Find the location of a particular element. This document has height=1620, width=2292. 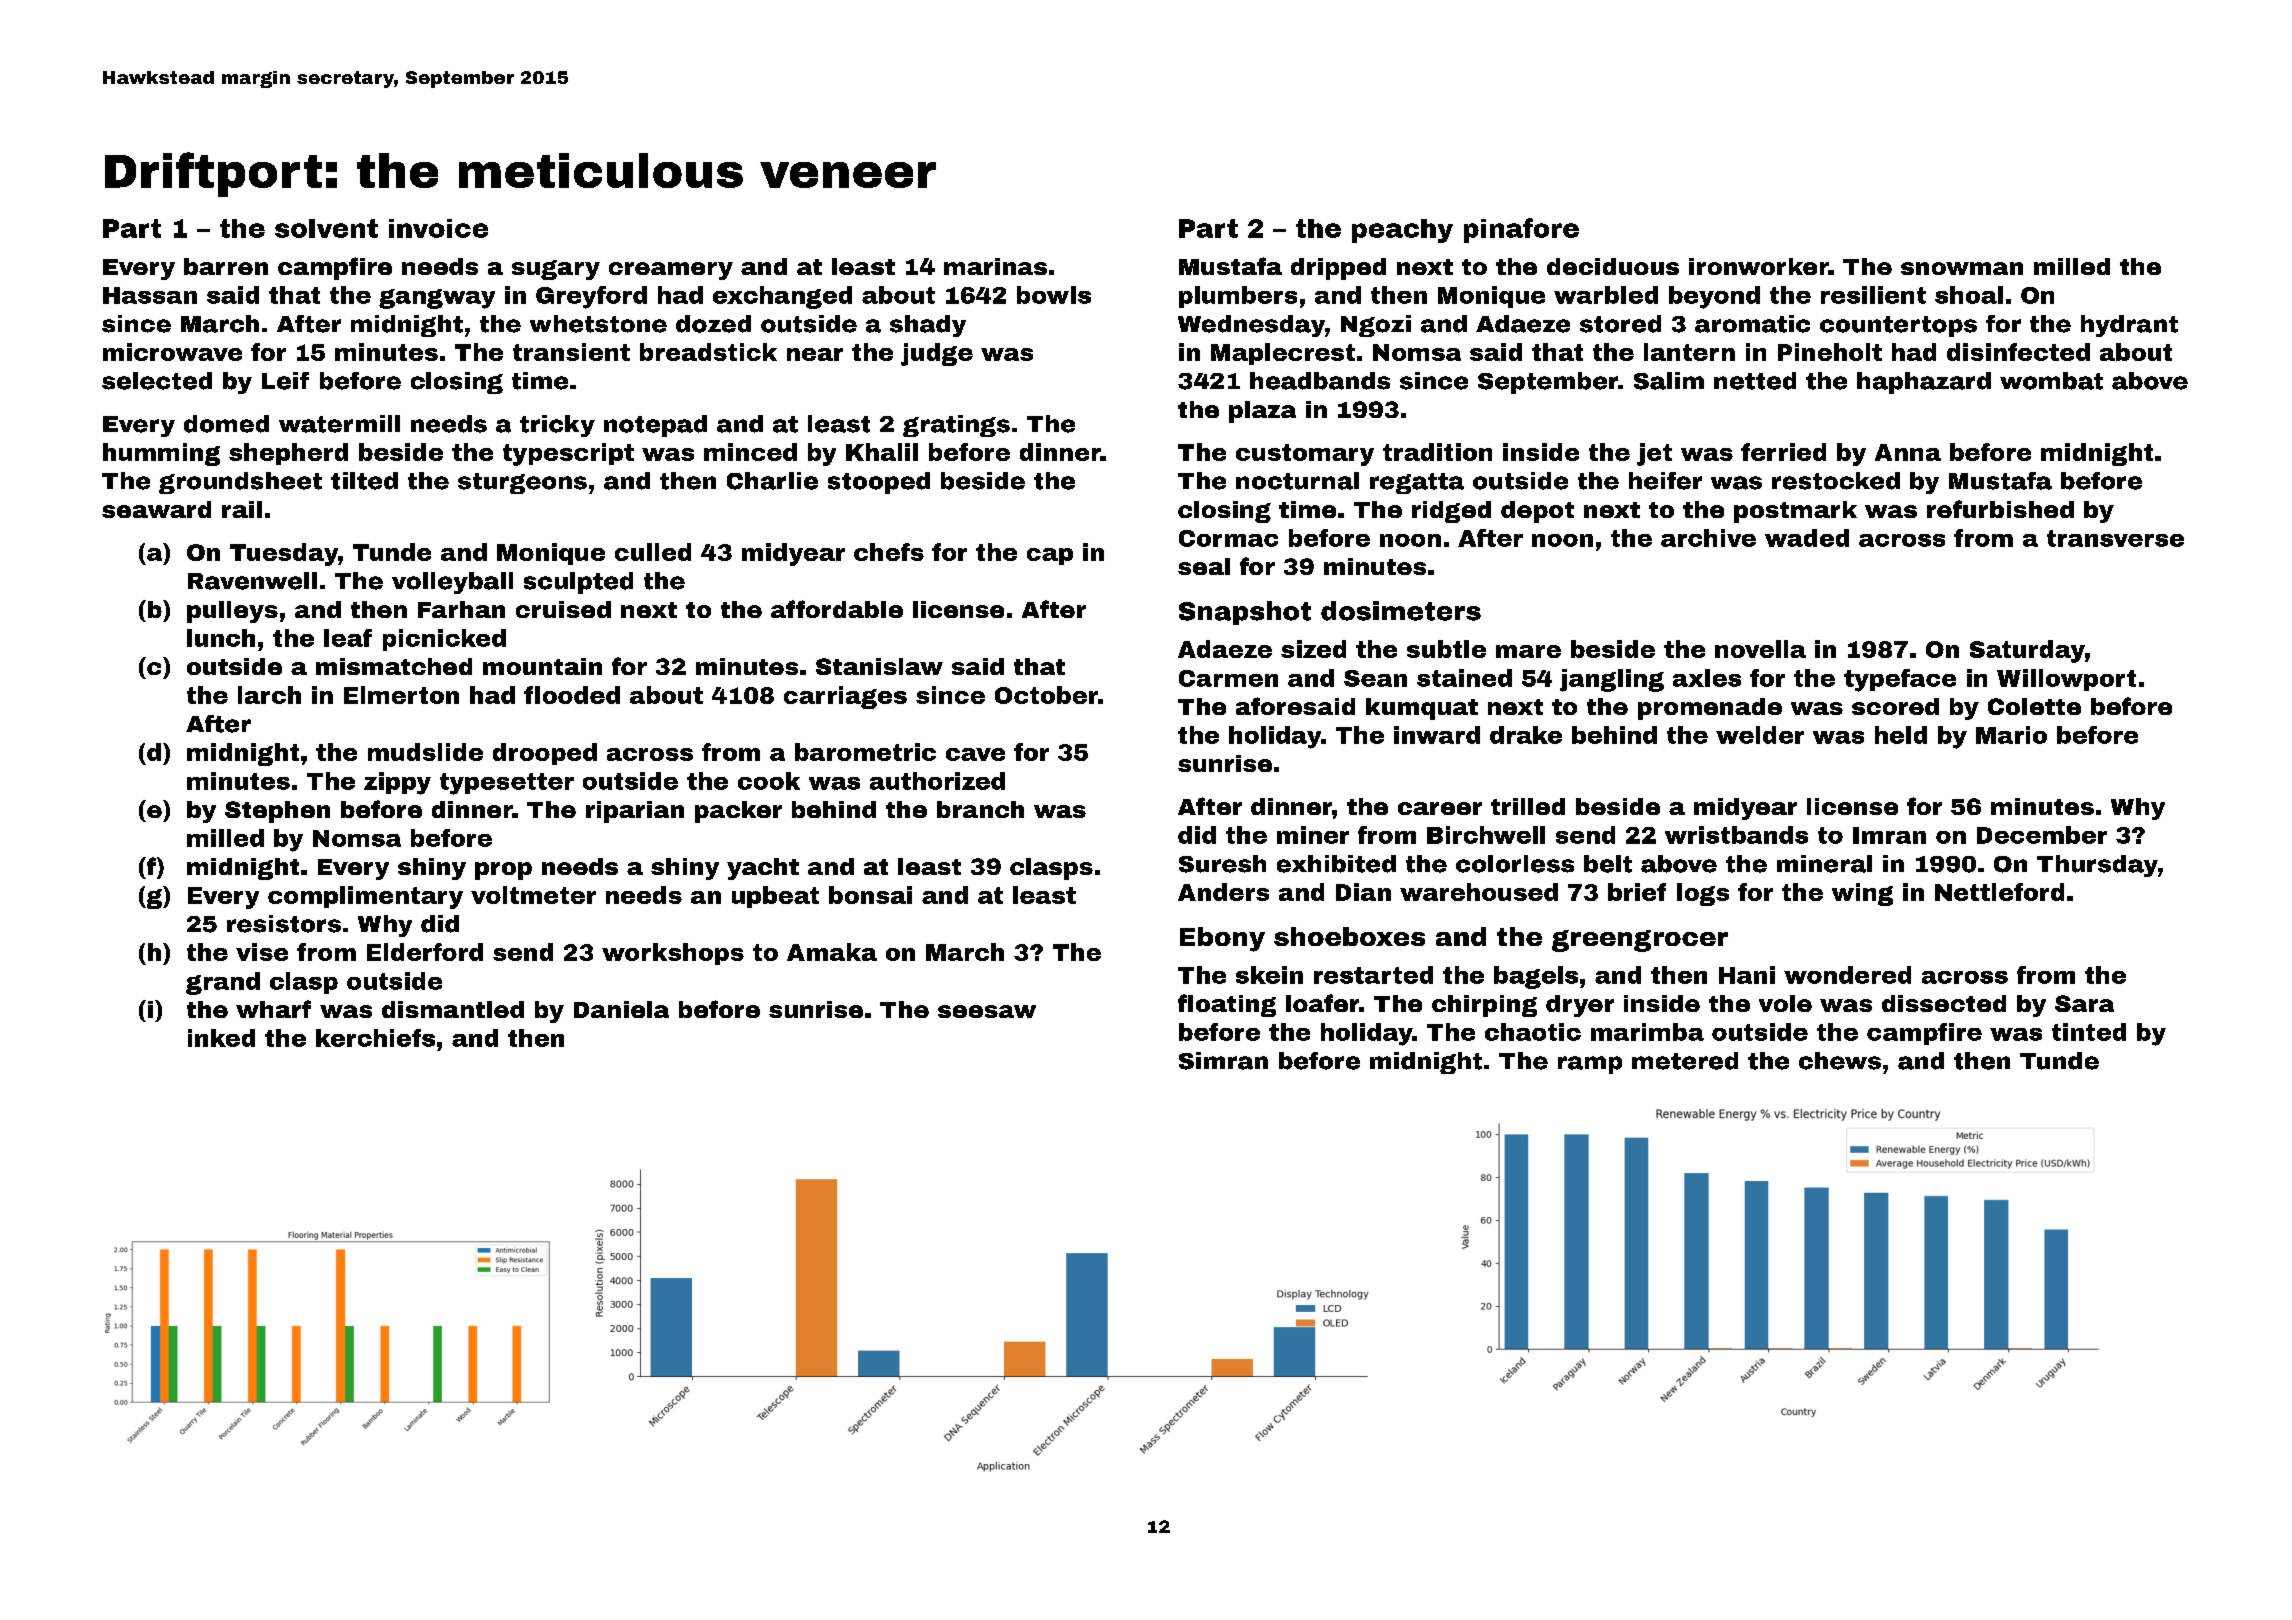

tradition is located at coordinates (1437, 452).
